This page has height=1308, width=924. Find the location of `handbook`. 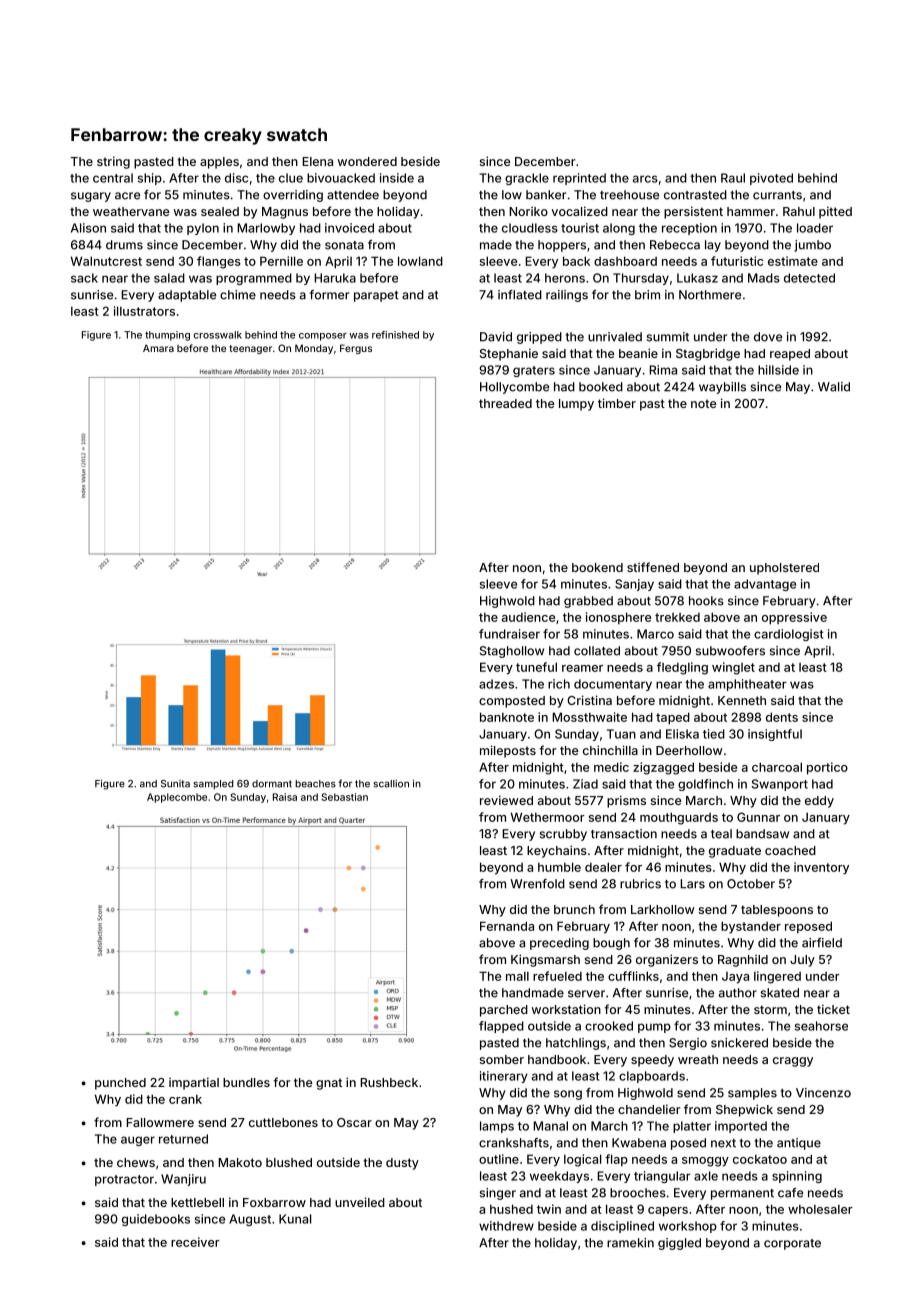

handbook is located at coordinates (557, 1059).
